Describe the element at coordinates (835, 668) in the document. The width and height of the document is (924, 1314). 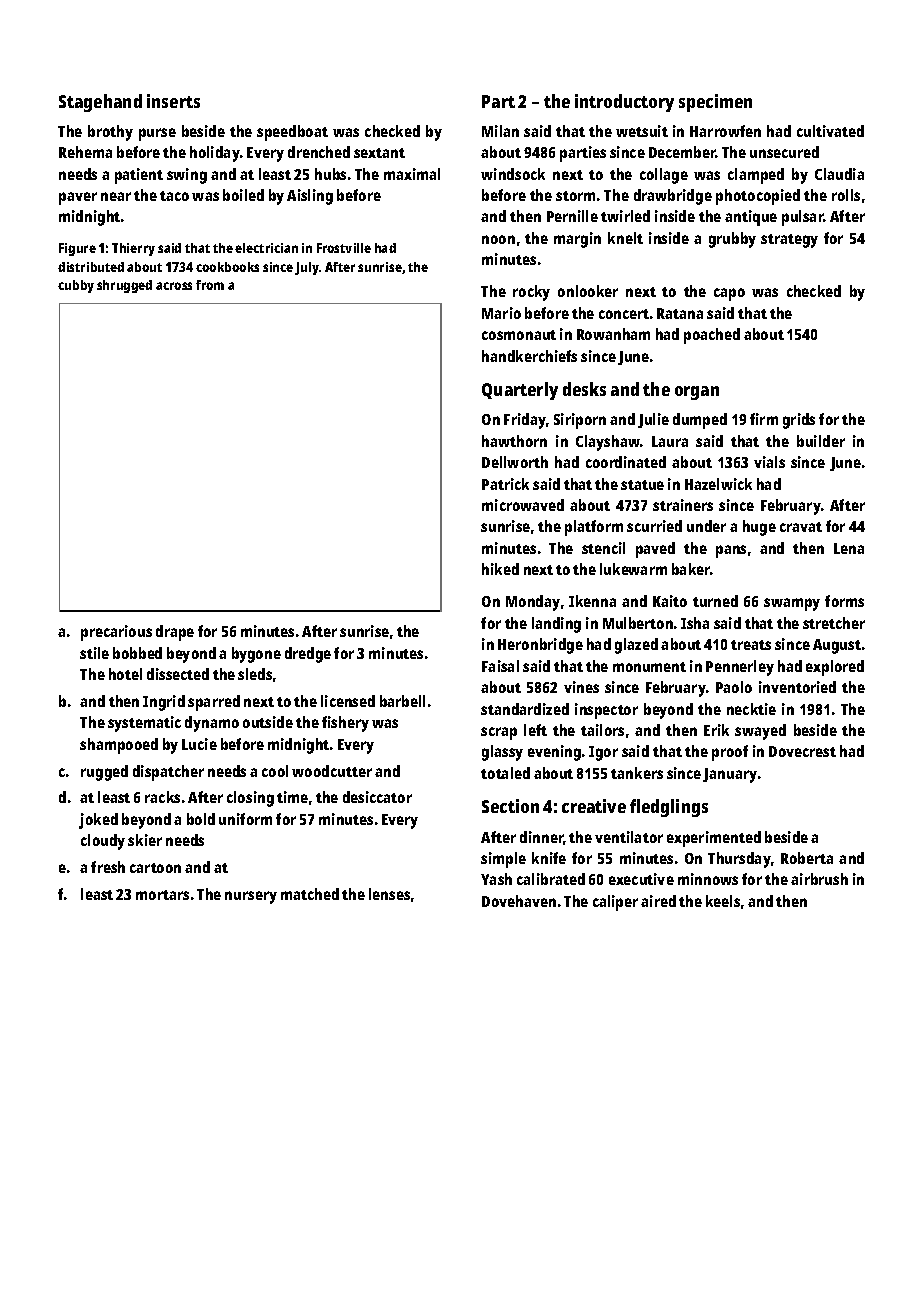
I see `explored` at that location.
